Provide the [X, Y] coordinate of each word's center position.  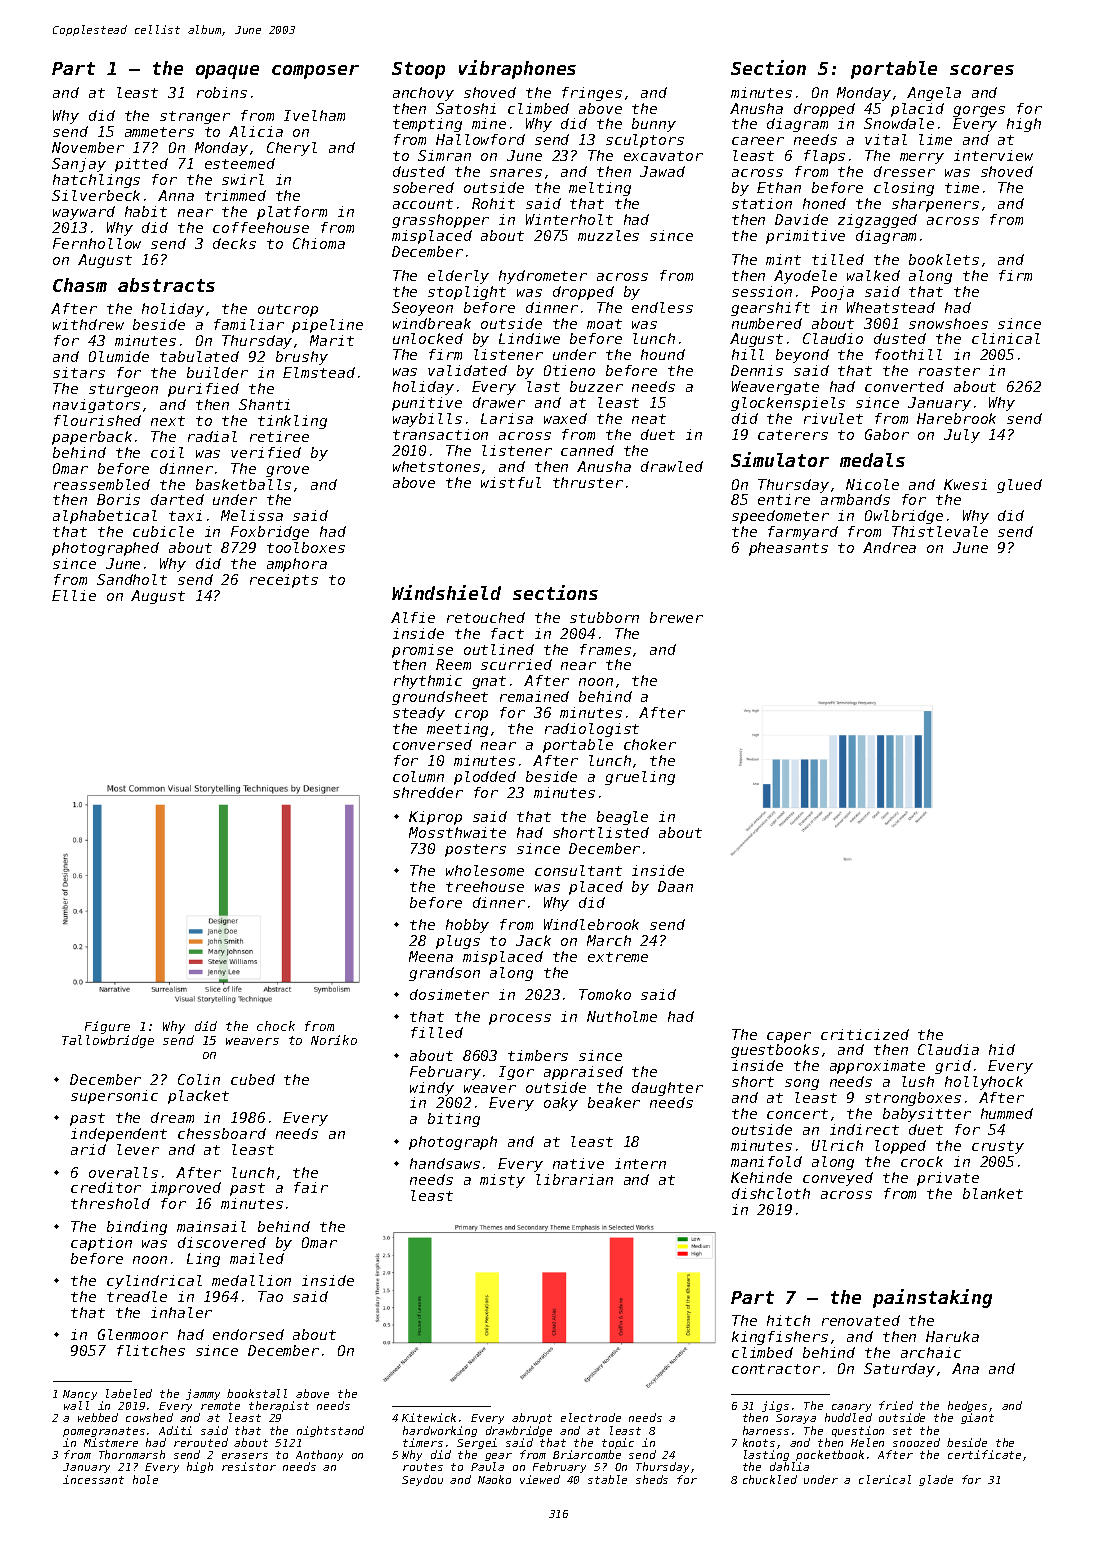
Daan [675, 886]
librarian [574, 1179]
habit [146, 211]
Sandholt [132, 579]
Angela [934, 94]
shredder [428, 792]
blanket [993, 1193]
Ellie [74, 595]
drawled [672, 466]
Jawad [662, 171]
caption [101, 1244]
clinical [1006, 338]
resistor [249, 1466]
